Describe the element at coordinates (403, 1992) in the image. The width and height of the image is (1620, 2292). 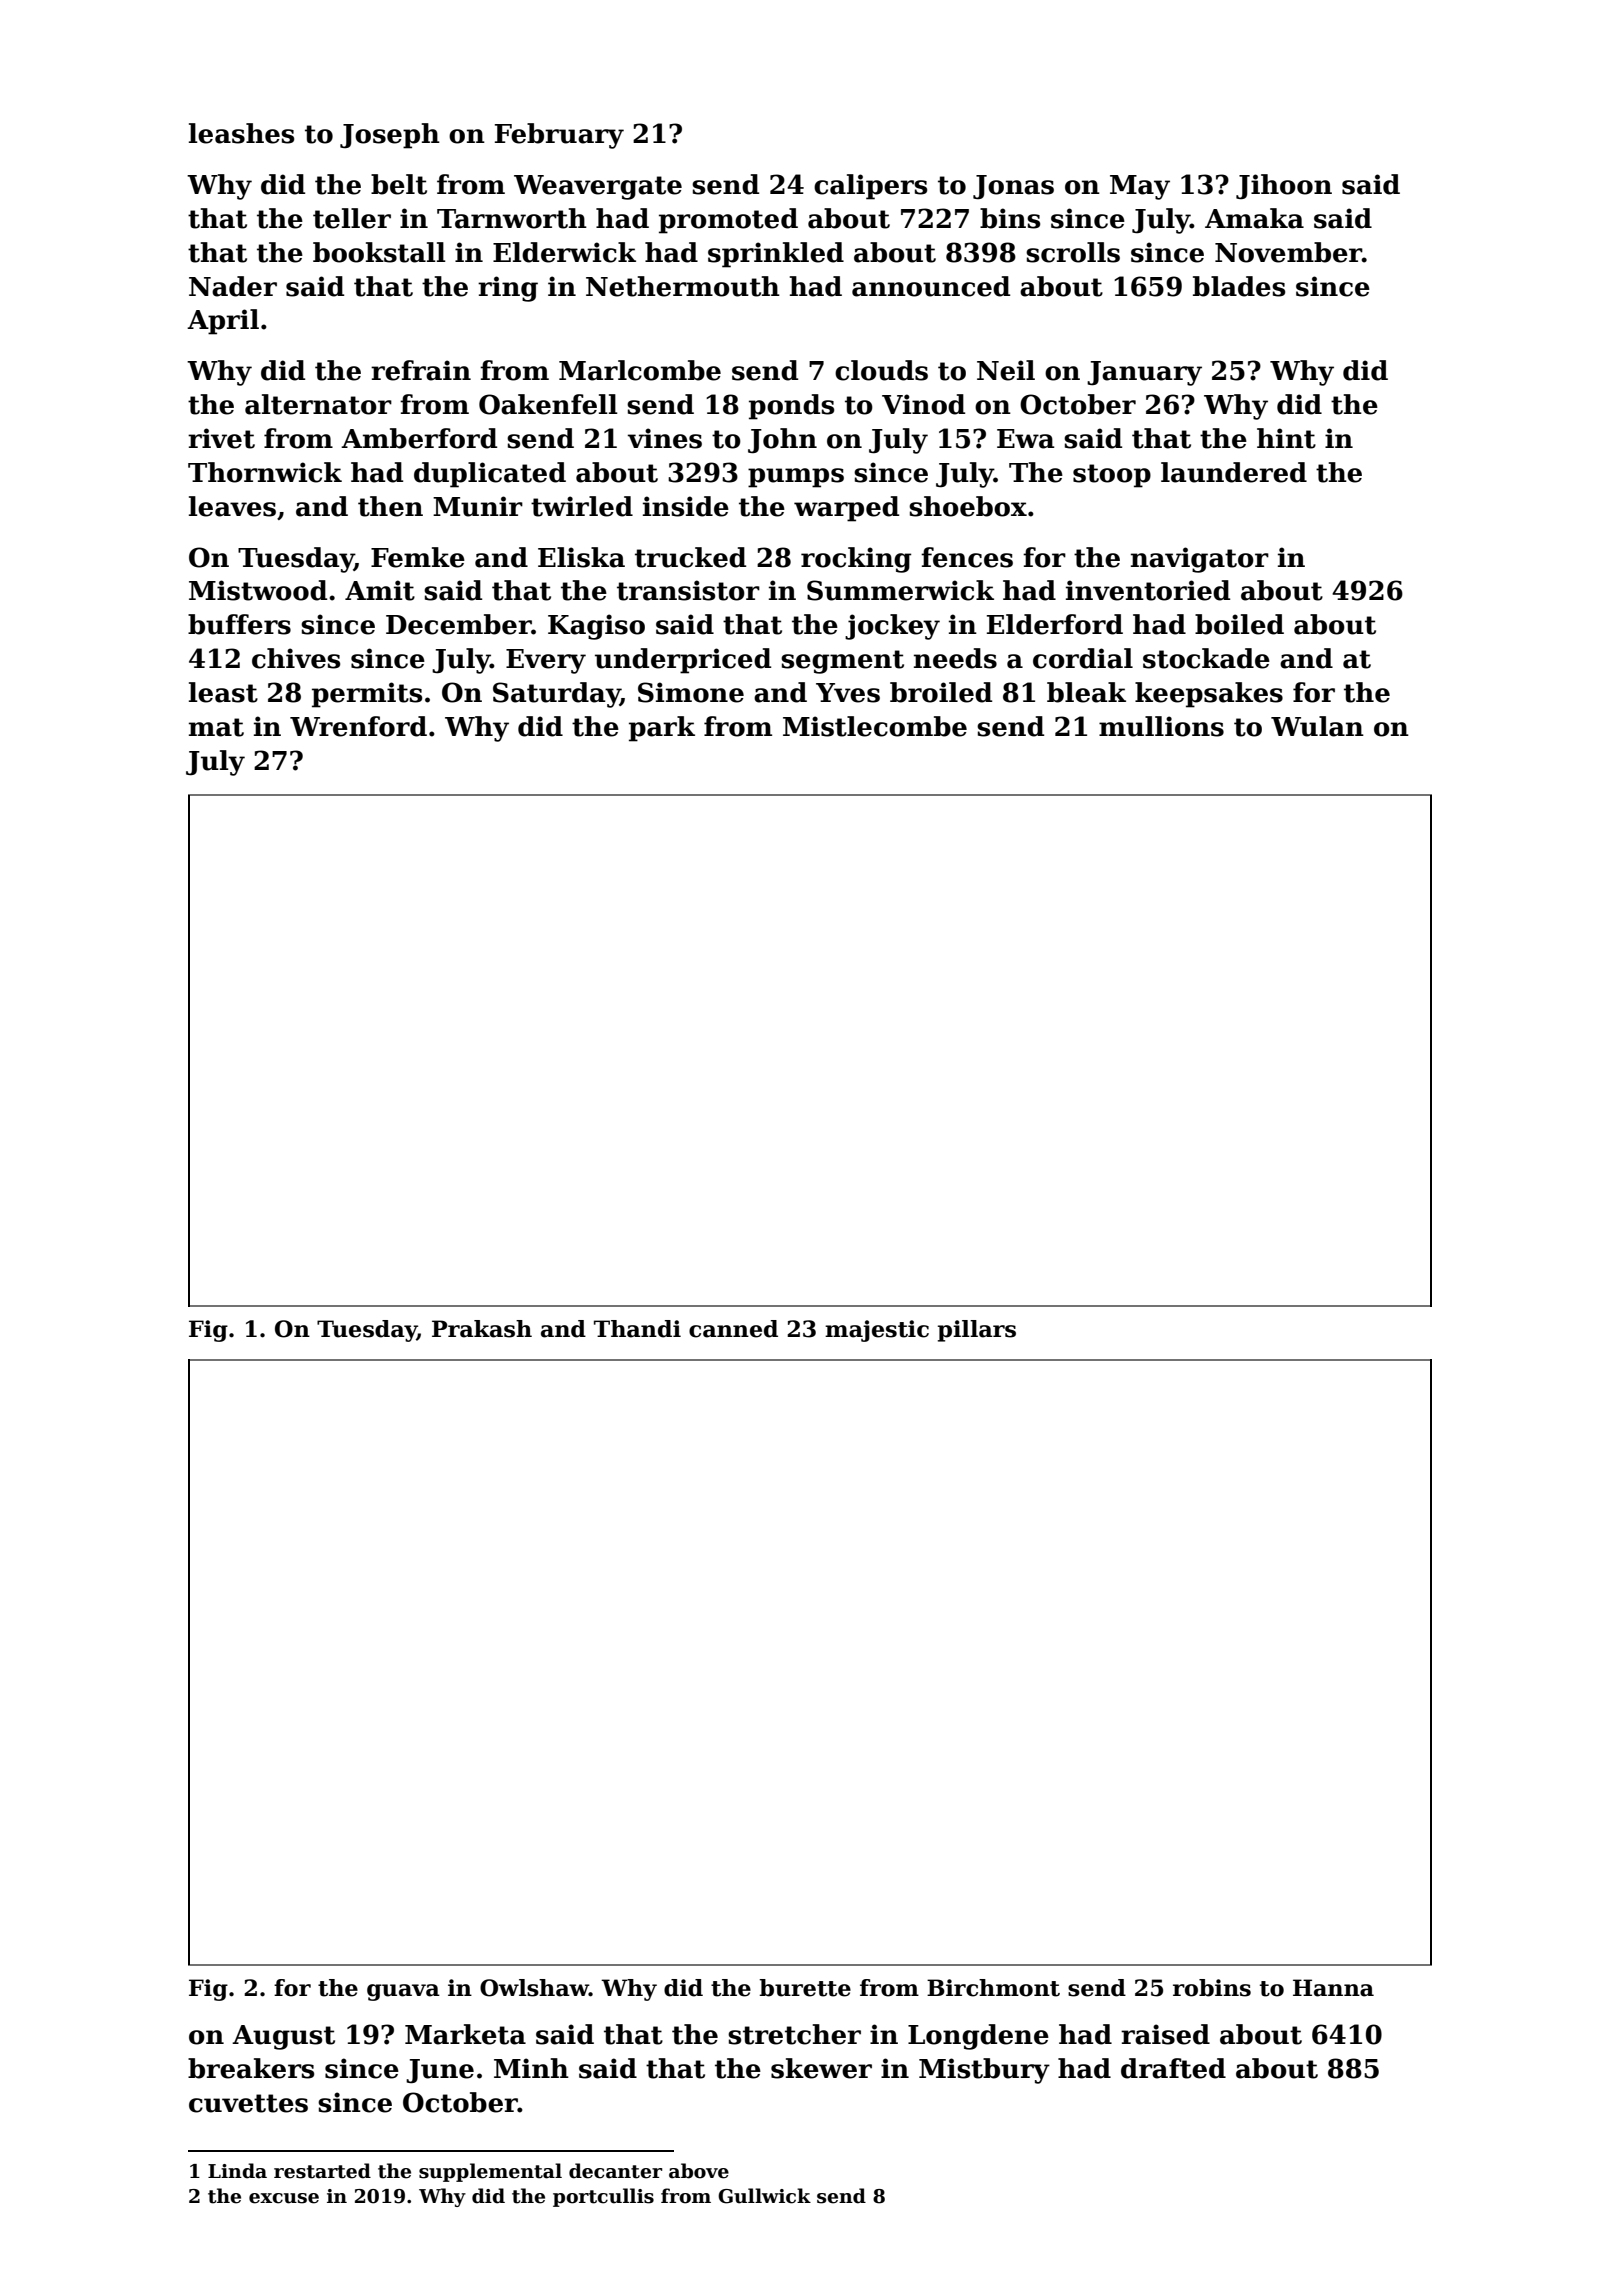
I see `guava` at that location.
